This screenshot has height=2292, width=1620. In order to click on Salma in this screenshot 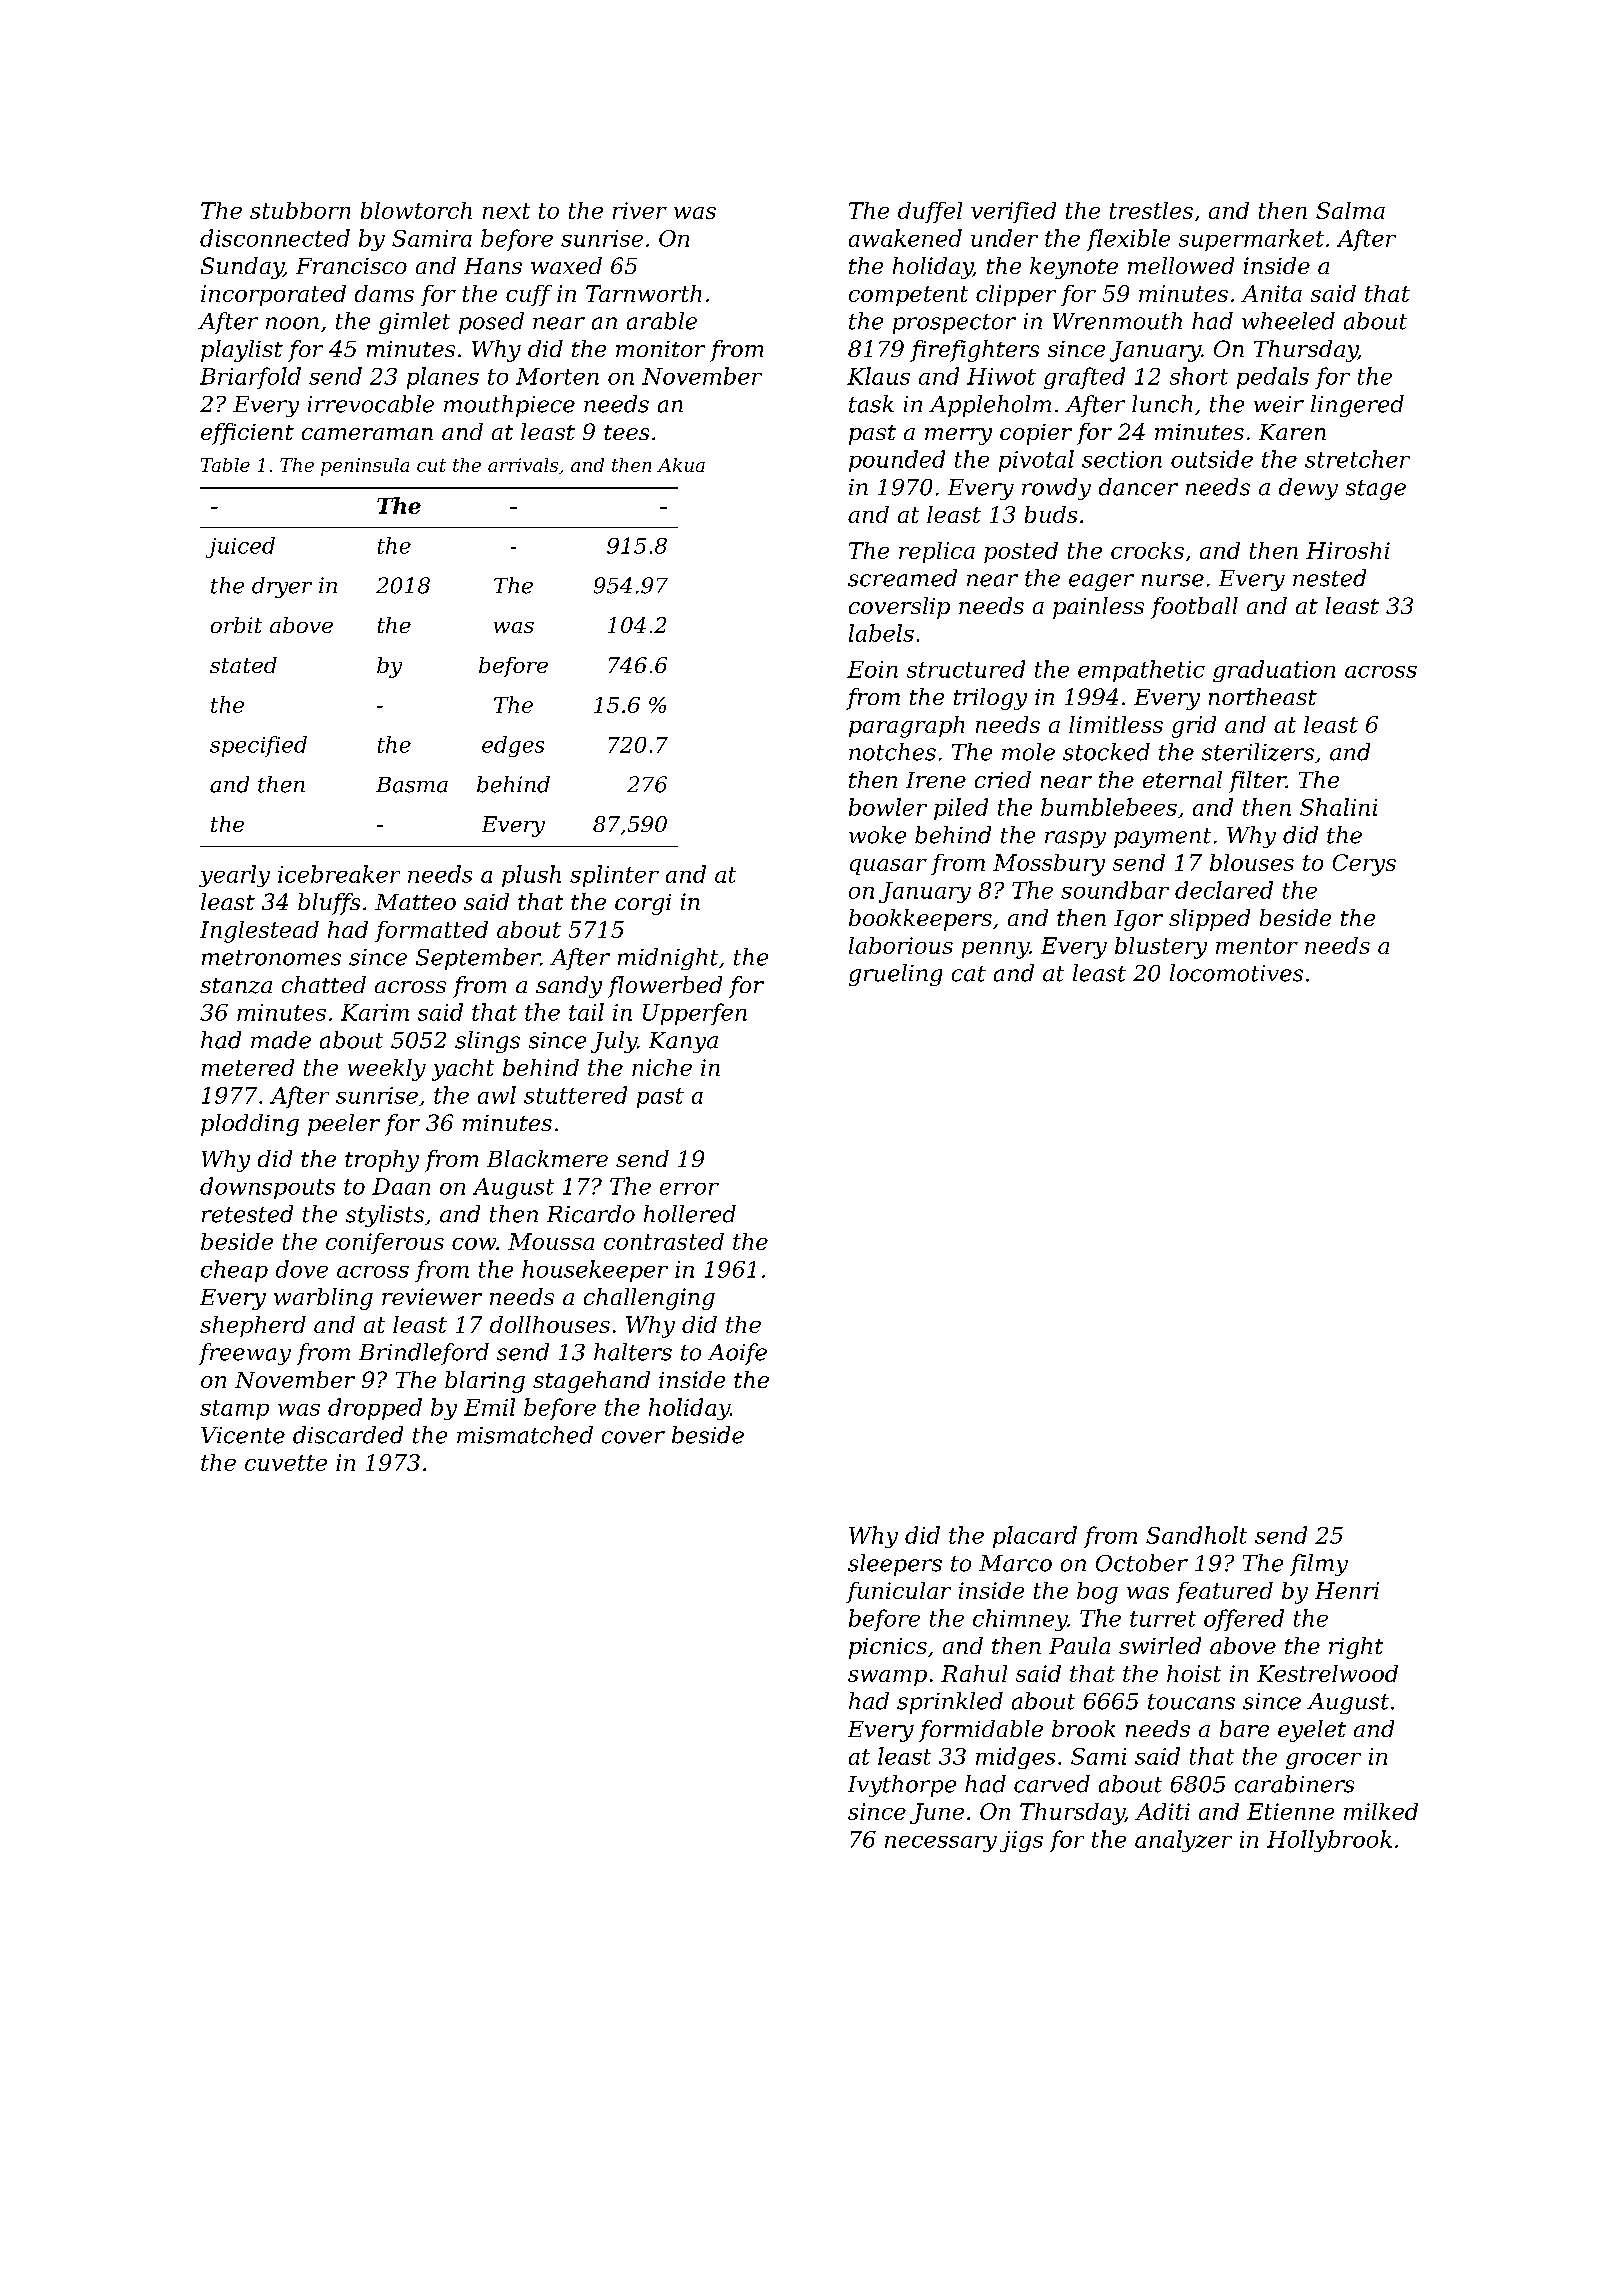, I will do `click(1350, 210)`.
